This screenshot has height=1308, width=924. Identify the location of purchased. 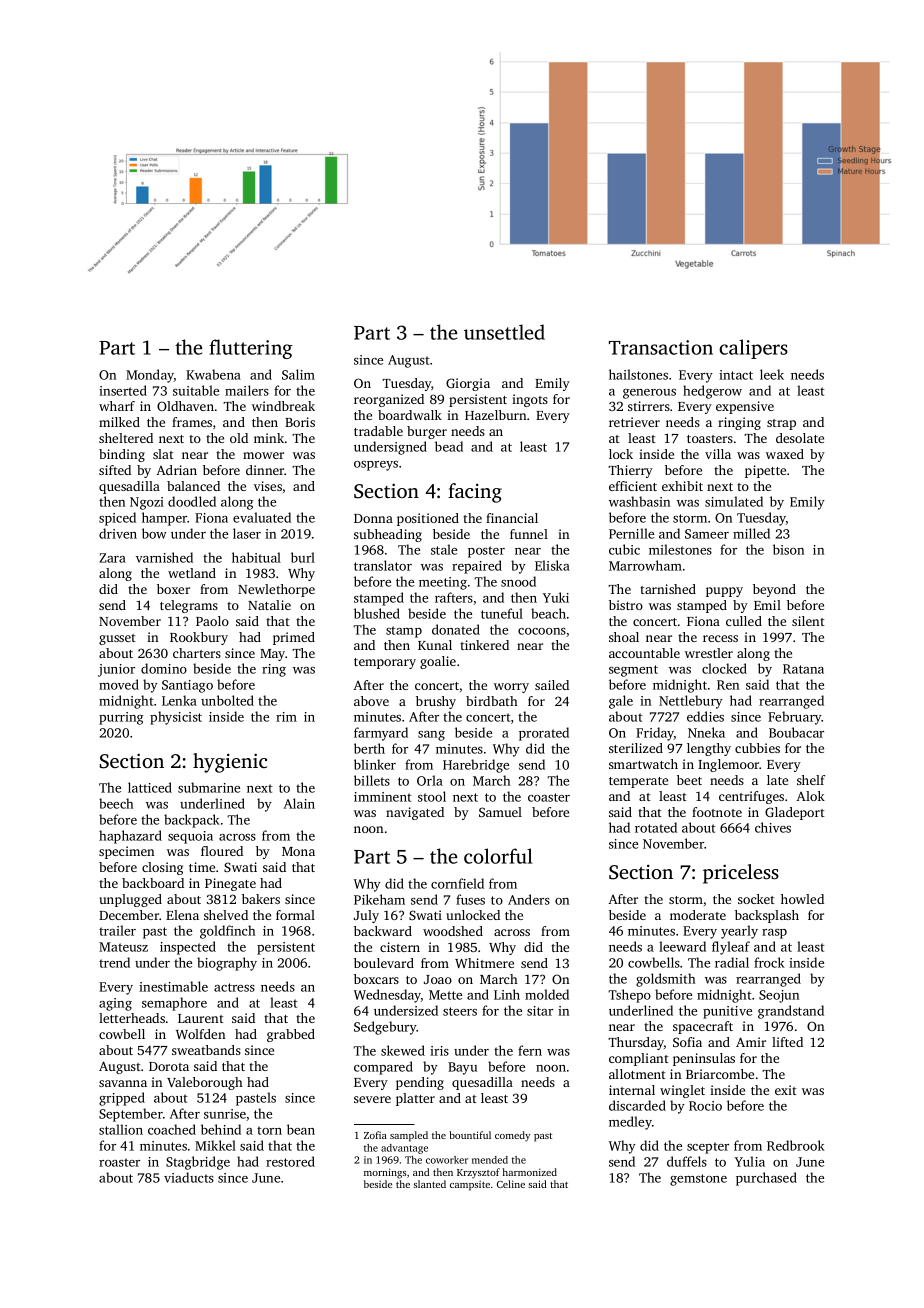
(766, 1179).
